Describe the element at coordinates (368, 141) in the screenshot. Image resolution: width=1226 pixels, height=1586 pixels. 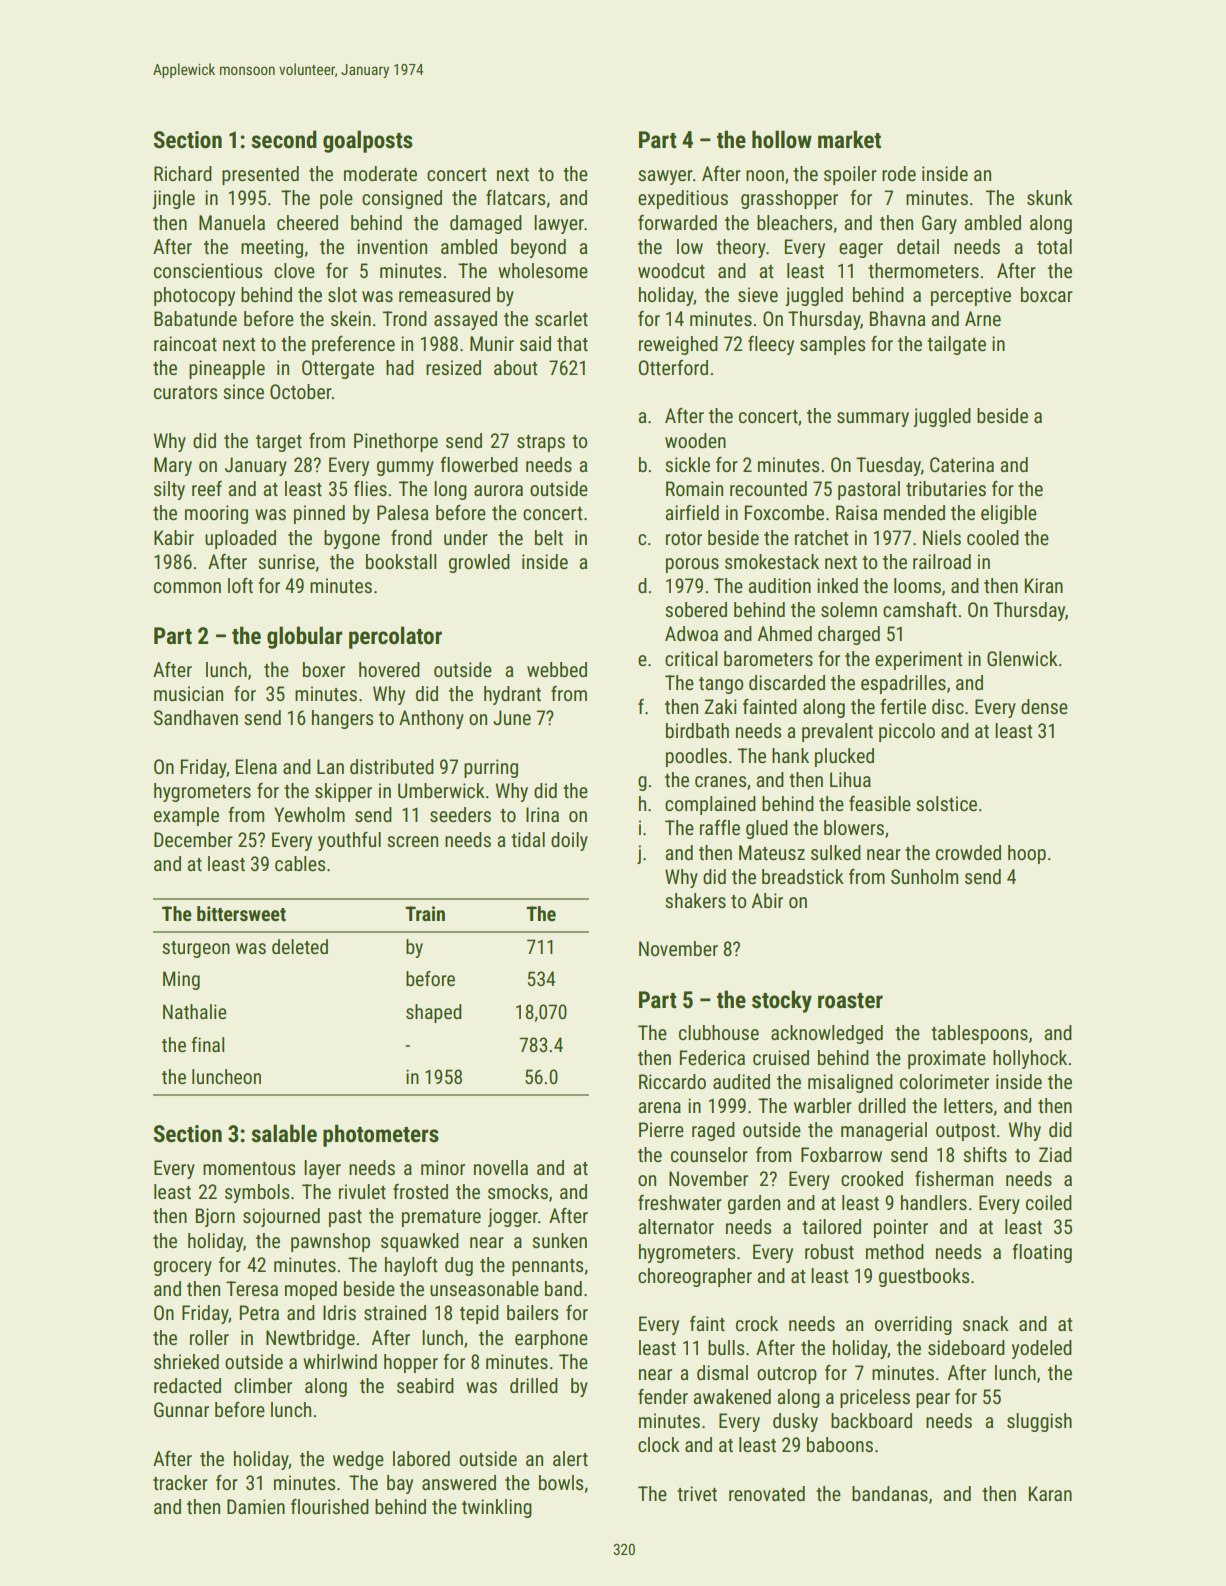
I see `goalposts` at that location.
